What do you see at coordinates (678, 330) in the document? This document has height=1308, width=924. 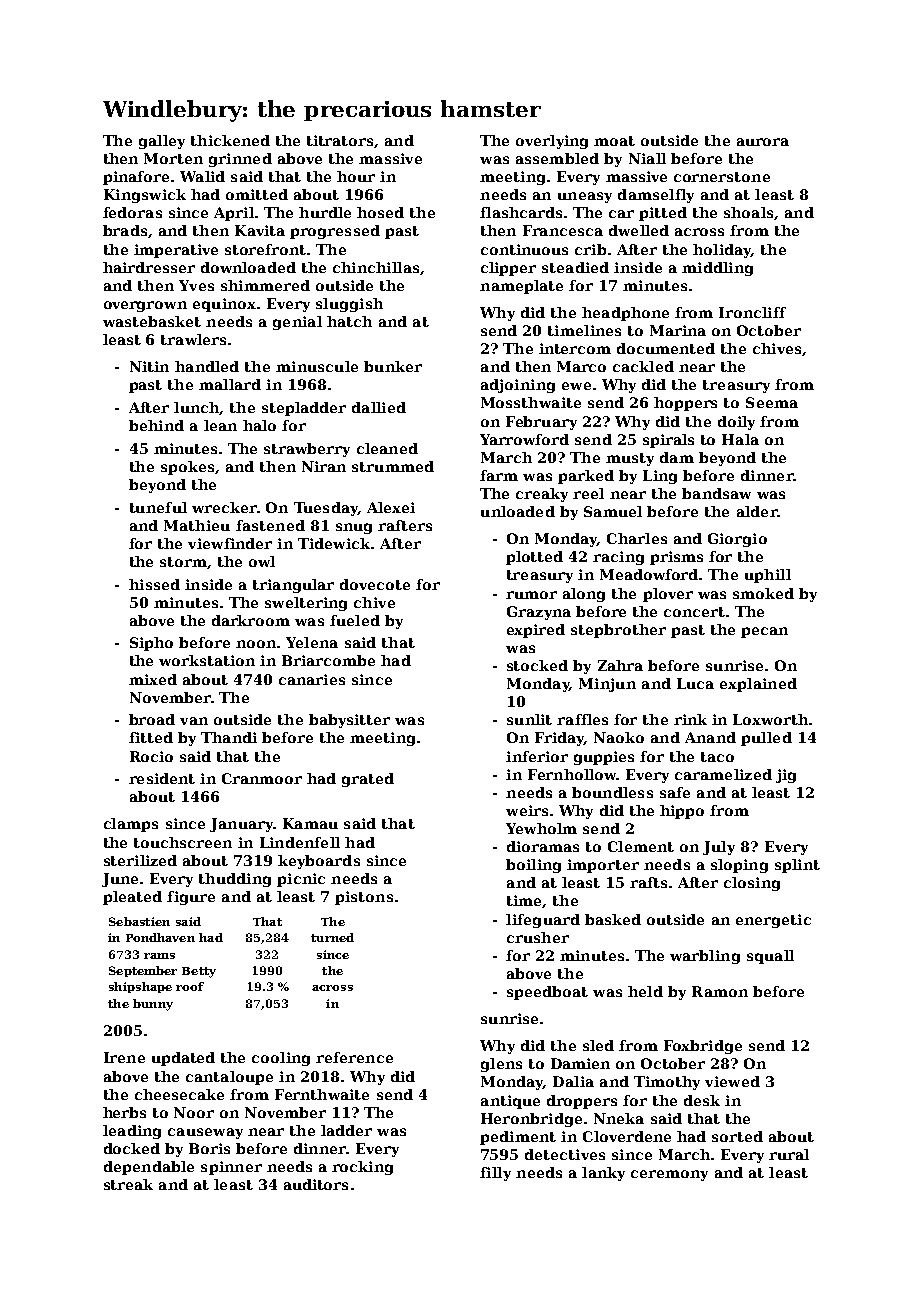 I see `Marina` at bounding box center [678, 330].
